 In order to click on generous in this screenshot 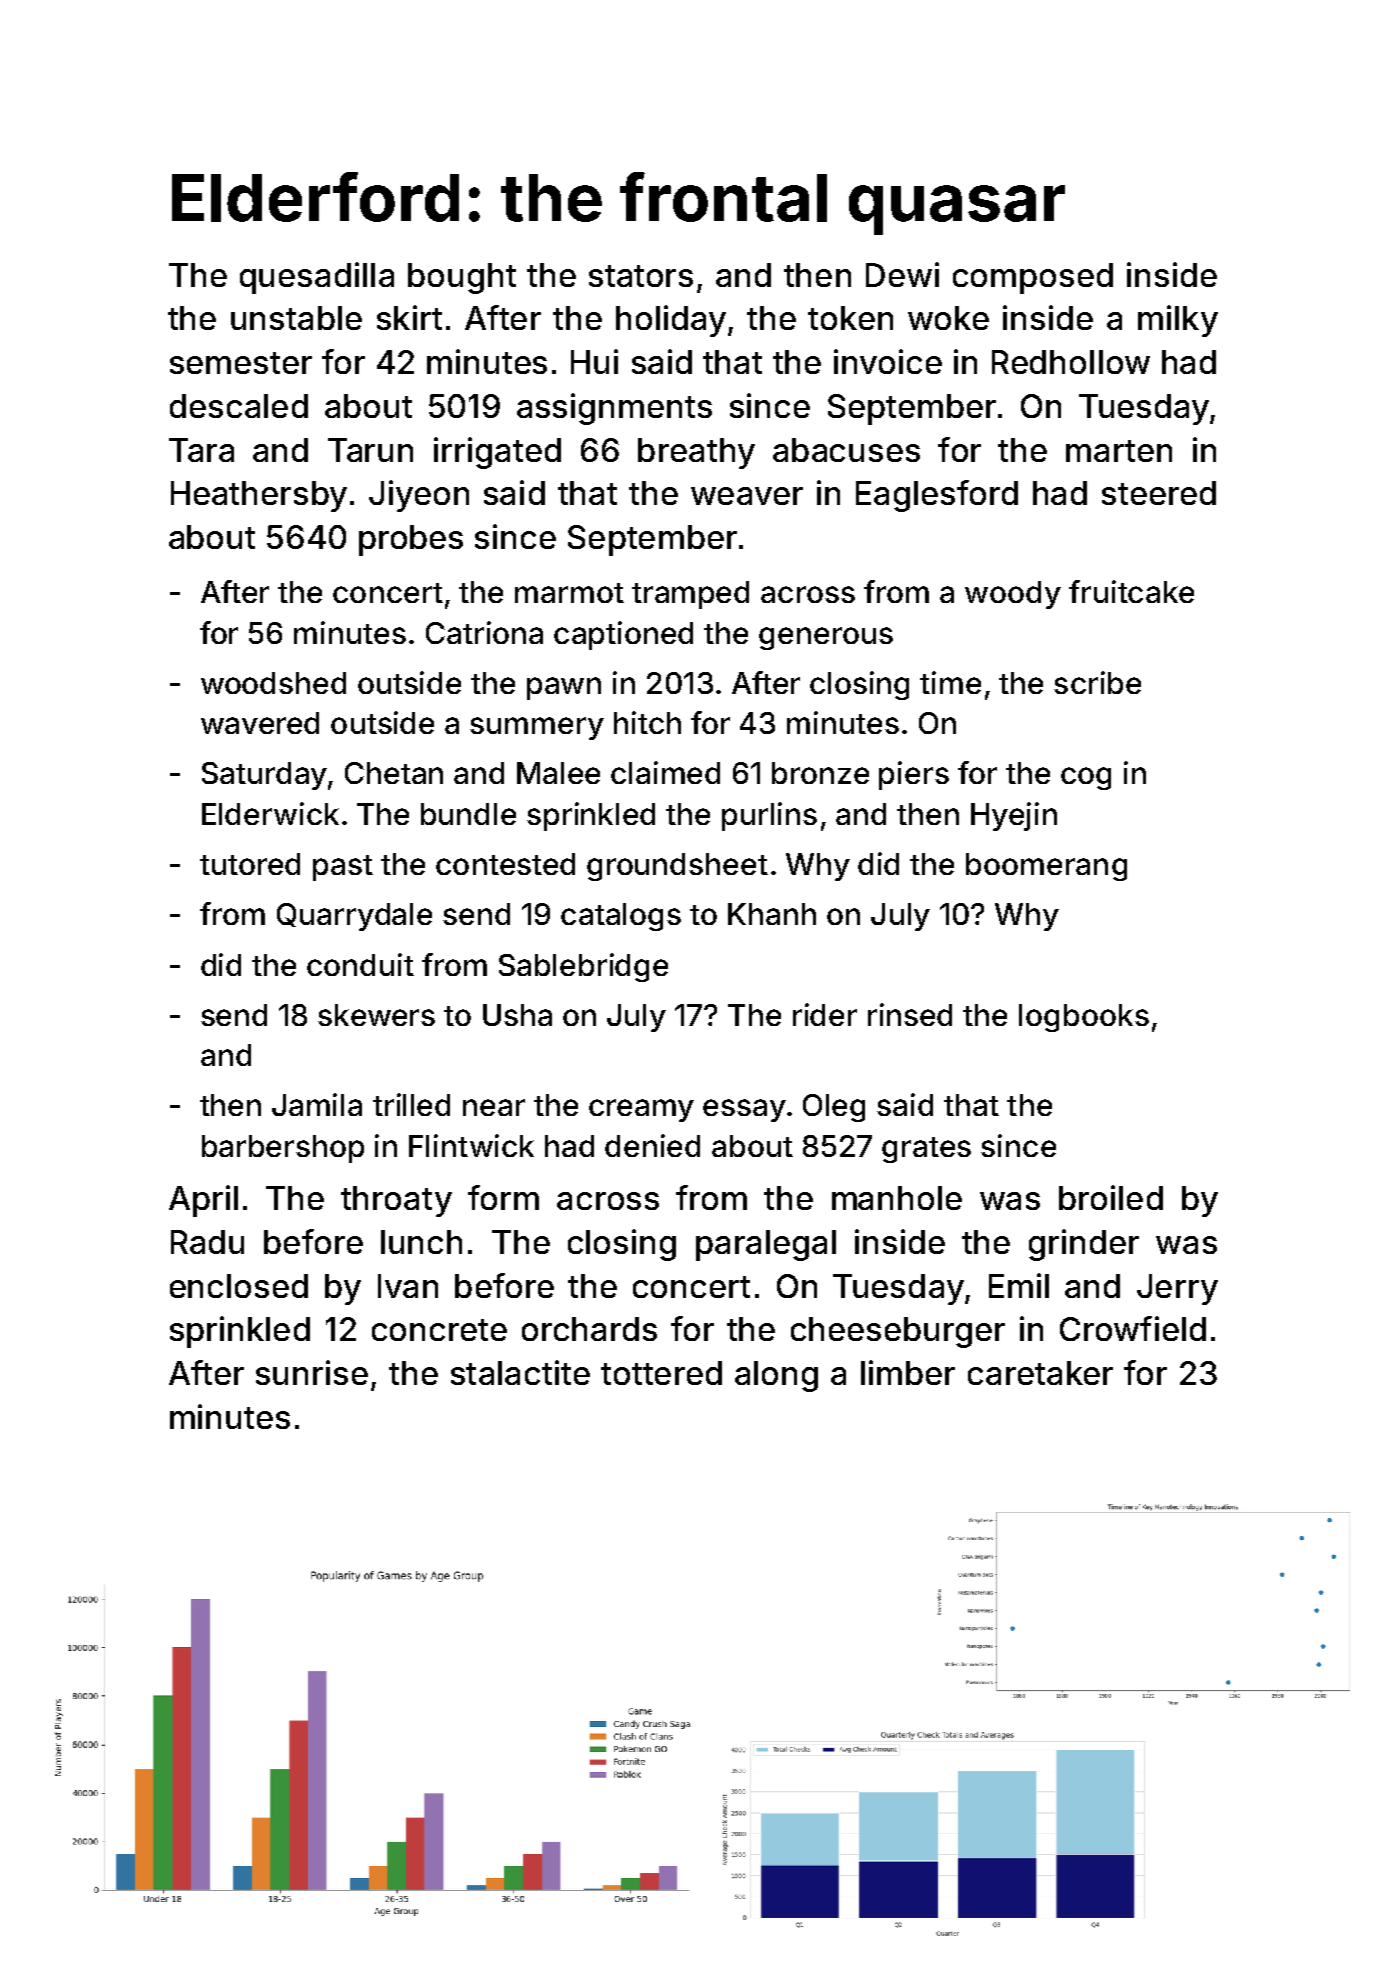, I will do `click(826, 638)`.
